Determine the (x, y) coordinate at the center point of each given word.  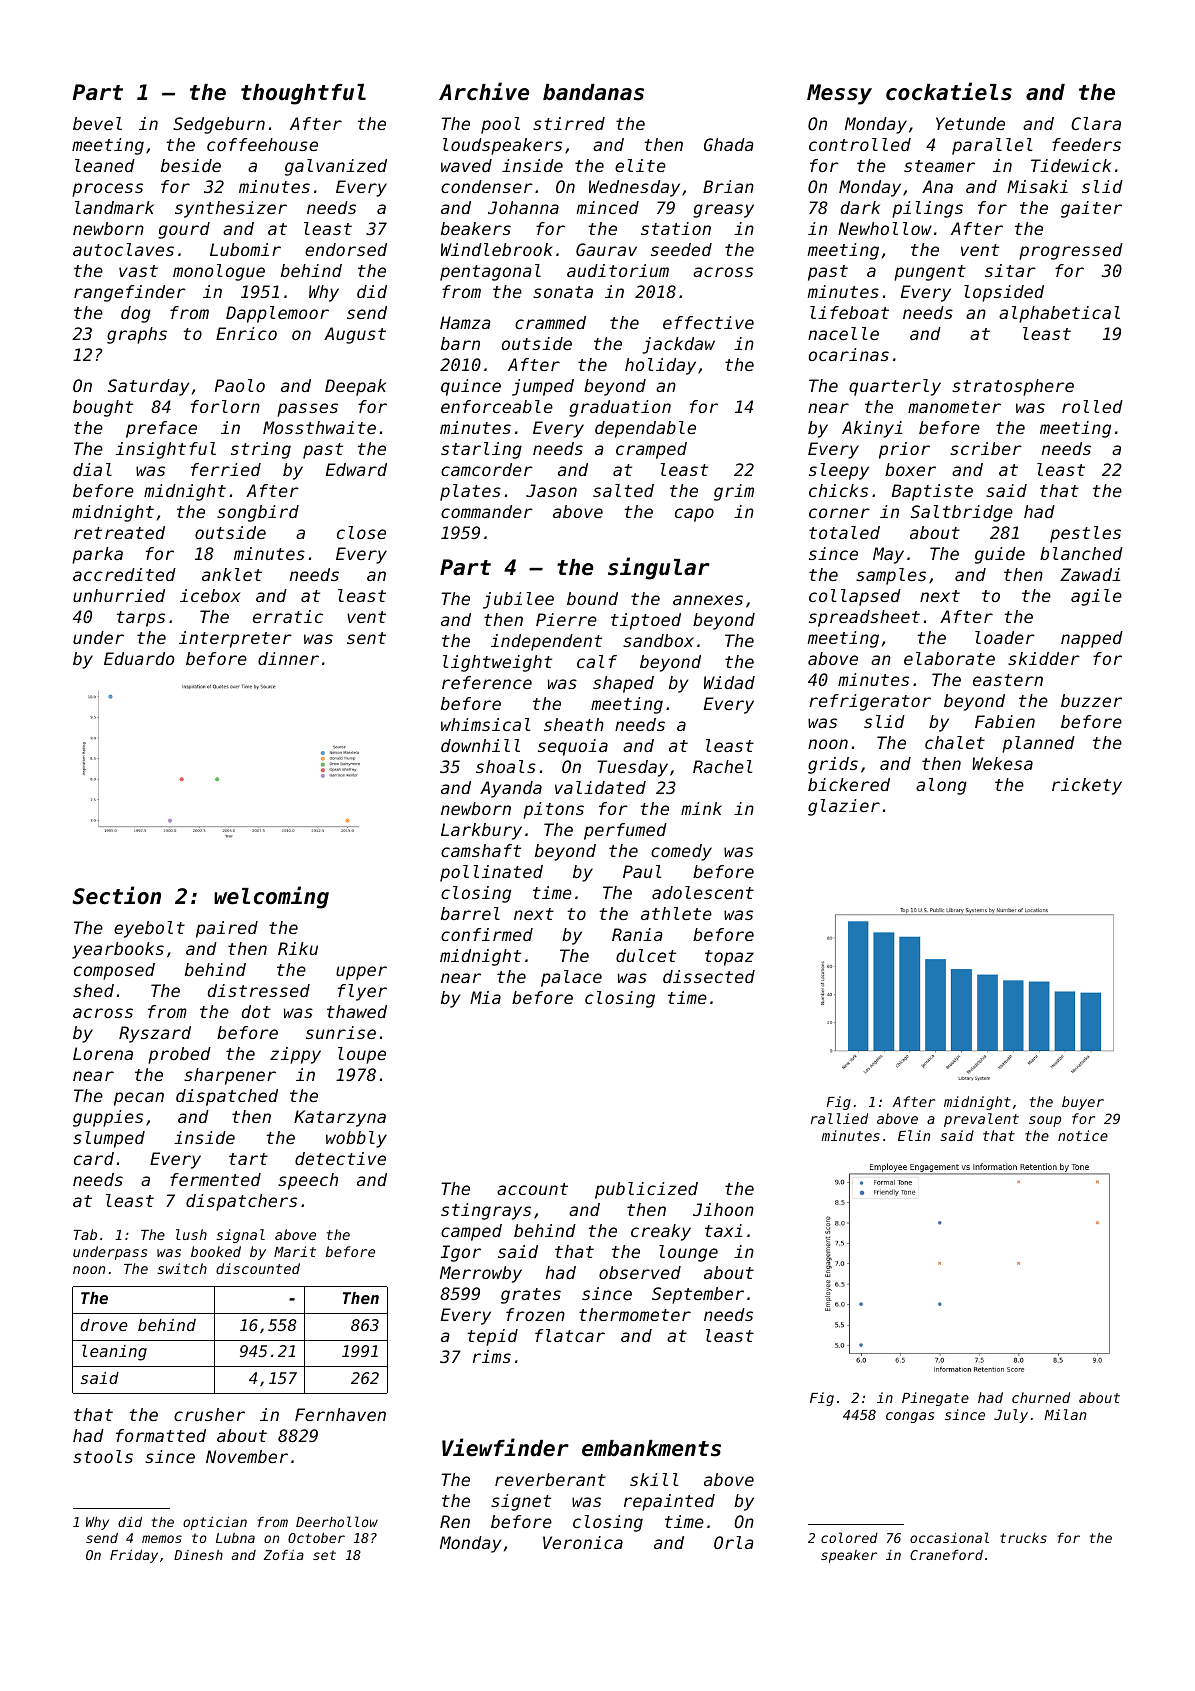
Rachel (722, 766)
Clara (1096, 123)
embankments (651, 1448)
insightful (166, 450)
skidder (1044, 658)
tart (248, 1159)
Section (116, 895)
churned (1041, 1397)
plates (470, 492)
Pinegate (935, 1399)
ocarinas (848, 354)
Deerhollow (337, 1521)
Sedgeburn (219, 125)
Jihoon (723, 1209)
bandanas (593, 92)
